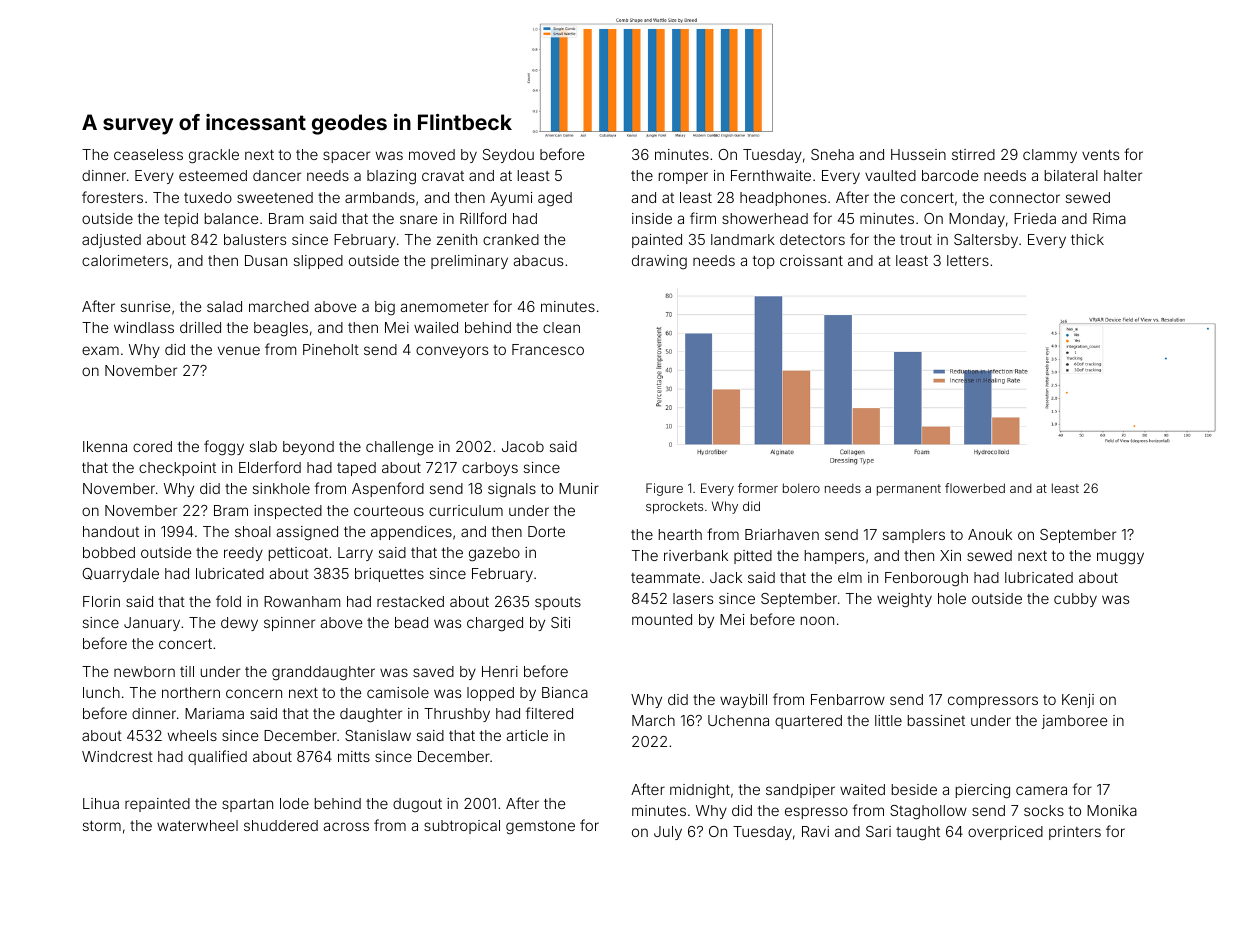 The width and height of the document is (1233, 952). I want to click on Seydou, so click(508, 156).
